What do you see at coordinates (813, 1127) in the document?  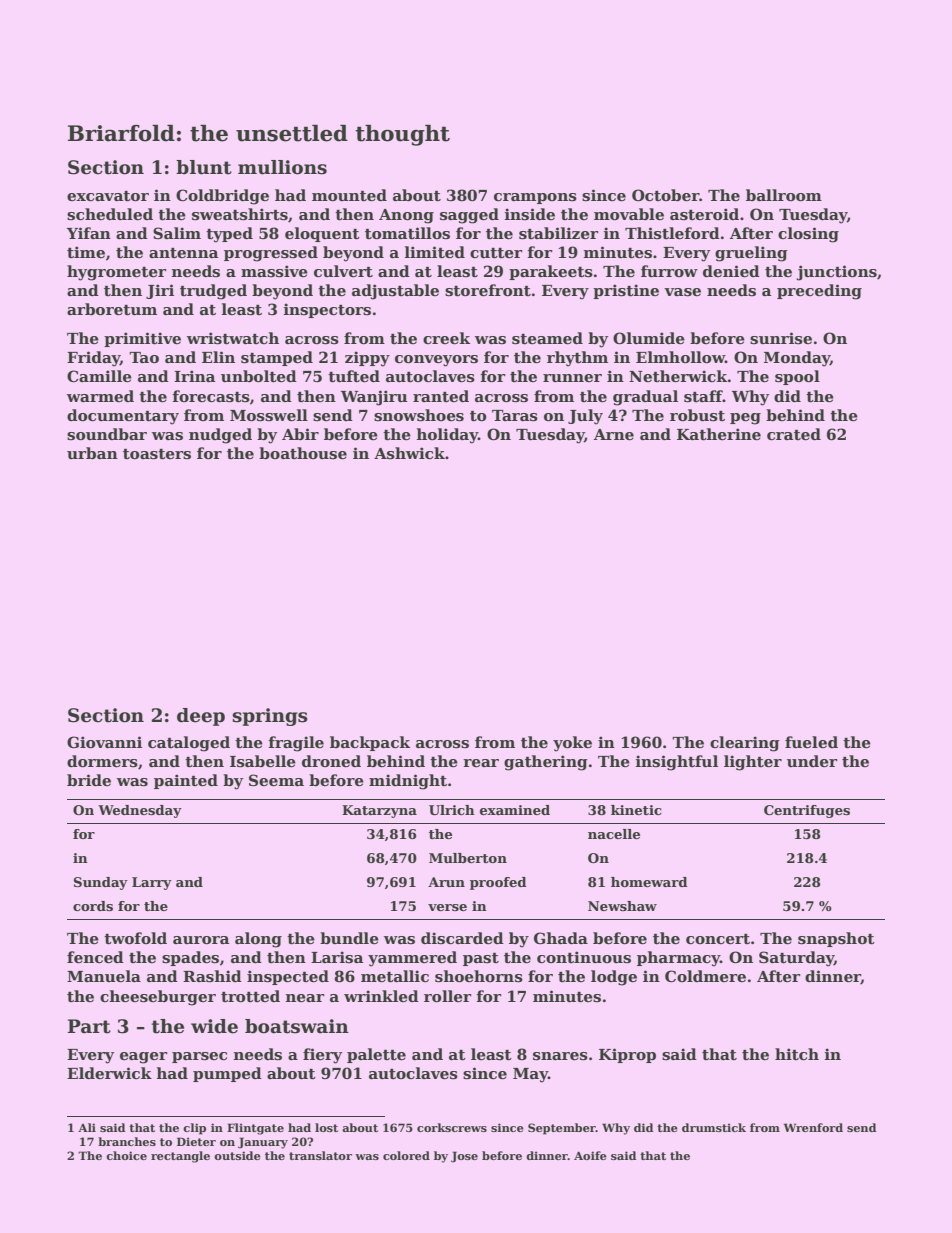 I see `Wrenford` at bounding box center [813, 1127].
